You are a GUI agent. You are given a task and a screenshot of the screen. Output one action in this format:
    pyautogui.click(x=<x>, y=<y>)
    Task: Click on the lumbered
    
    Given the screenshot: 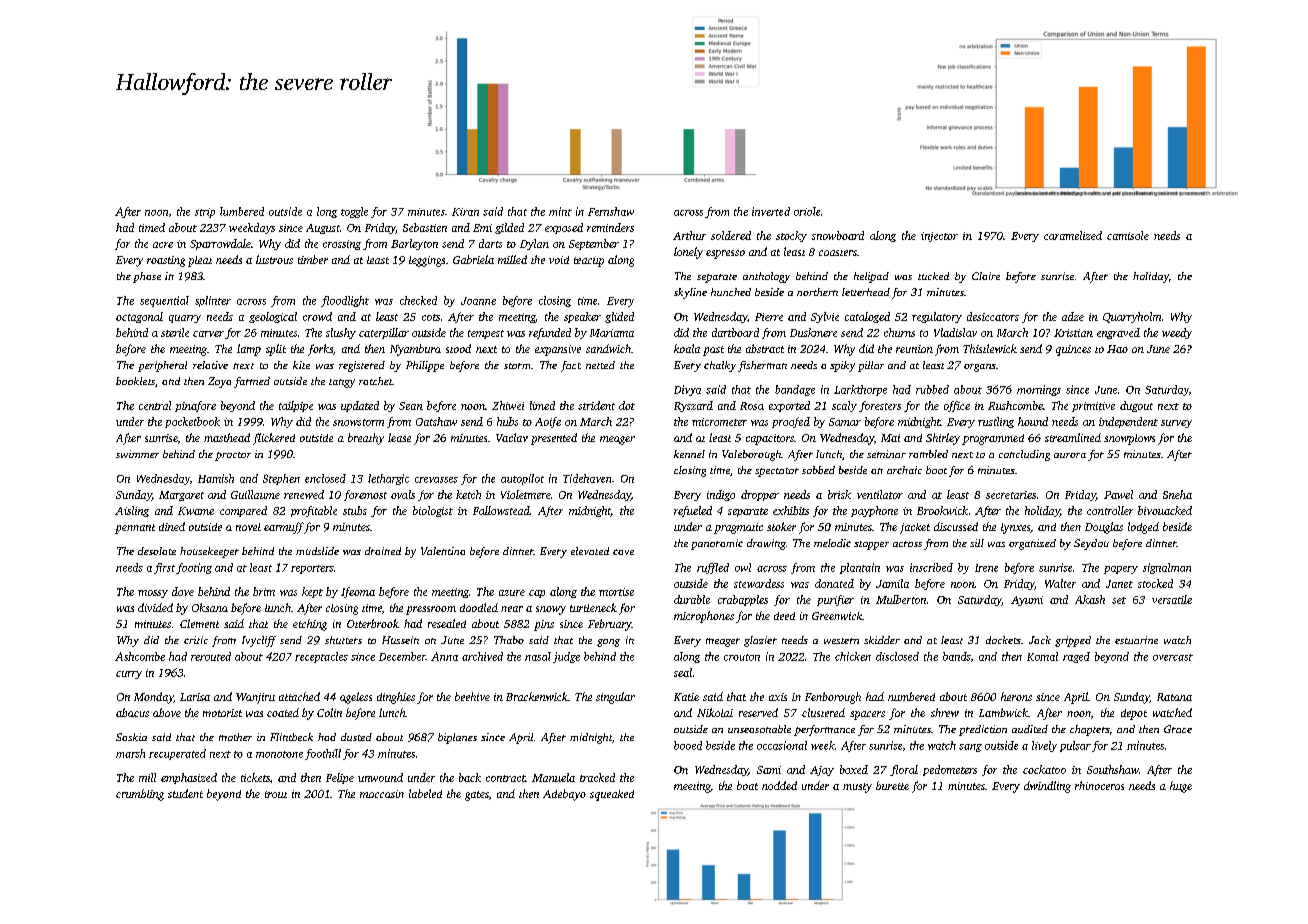 What is the action you would take?
    pyautogui.click(x=242, y=211)
